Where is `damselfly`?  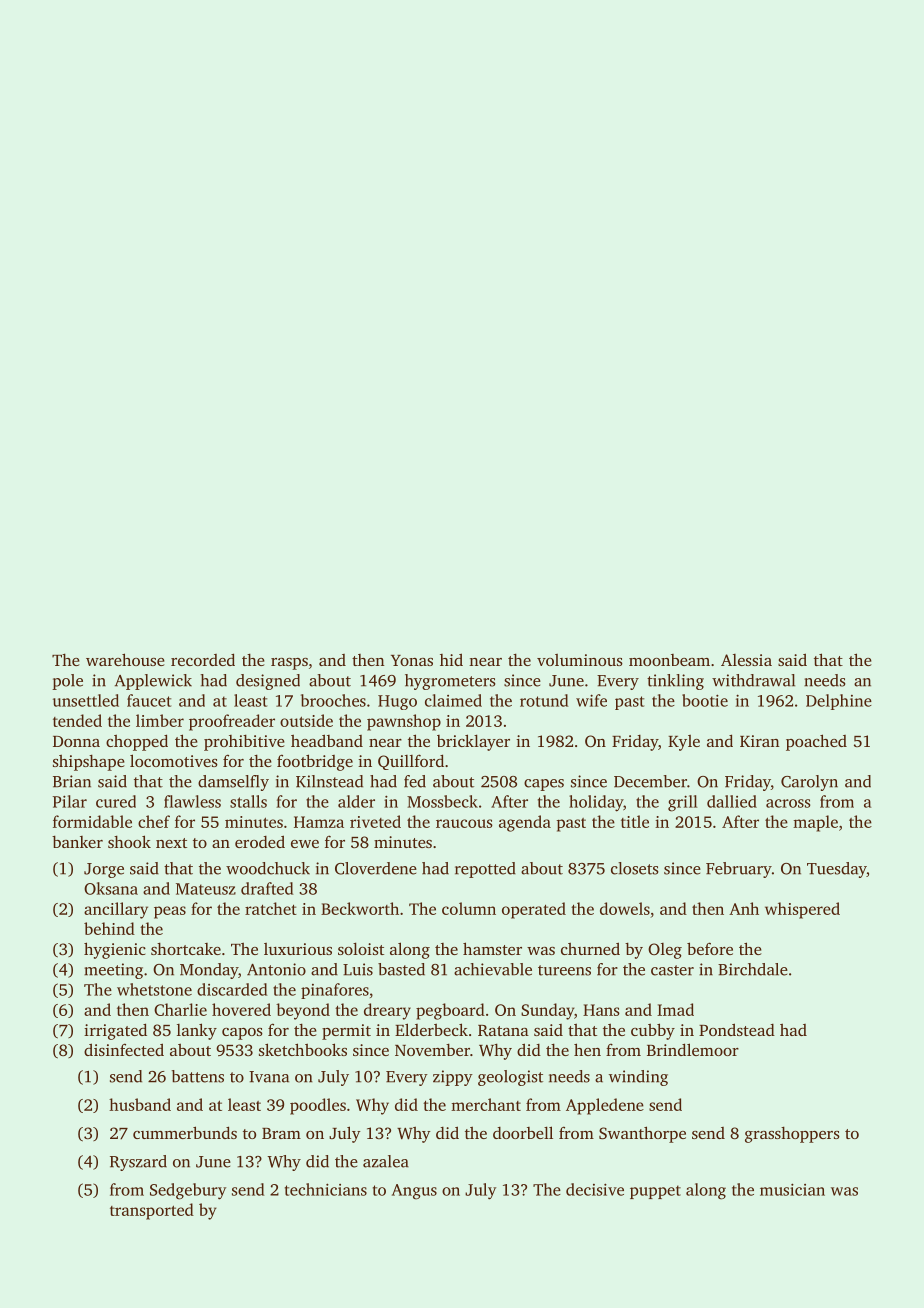
damselfly is located at coordinates (233, 783).
